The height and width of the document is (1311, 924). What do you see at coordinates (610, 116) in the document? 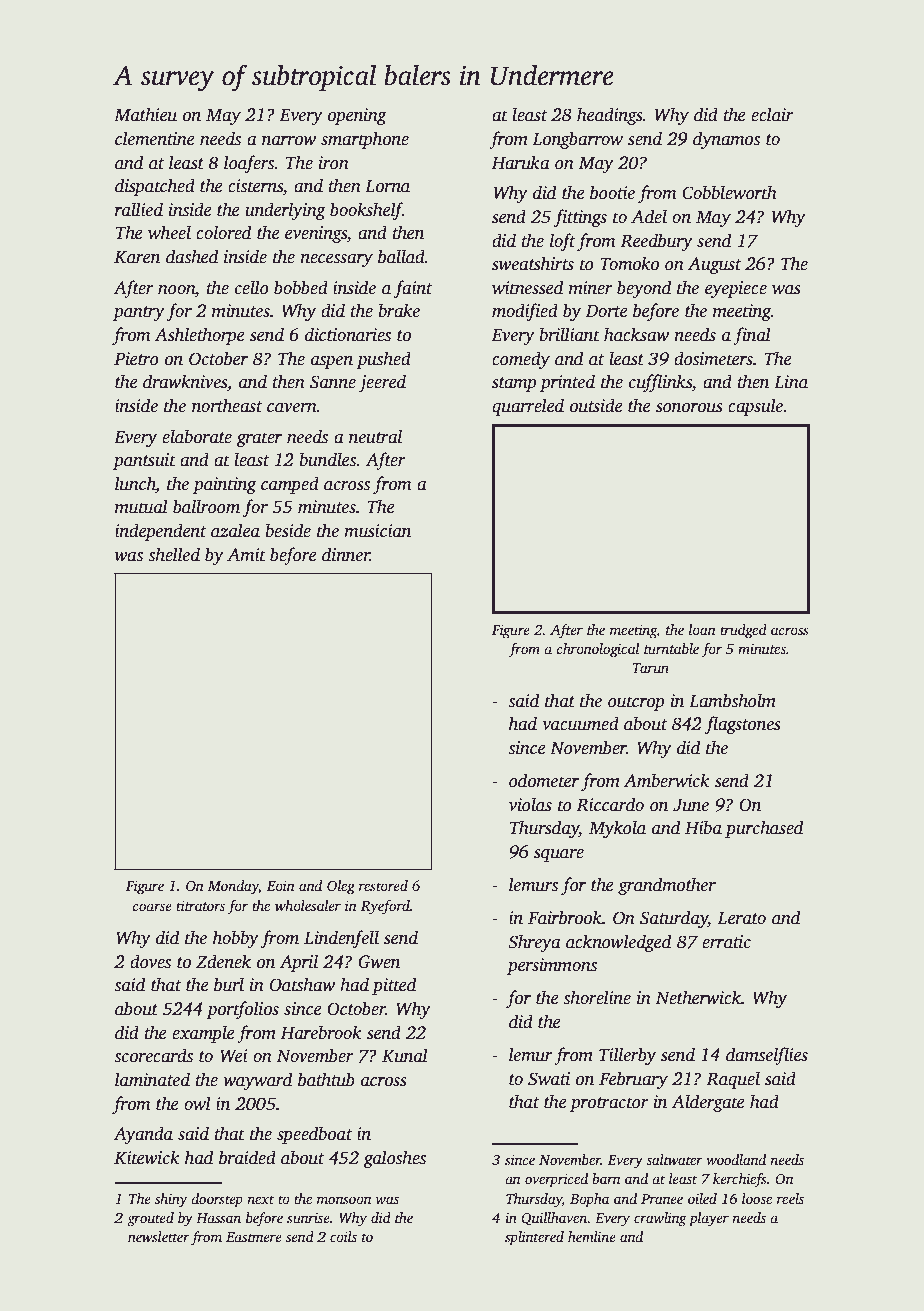
I see `headings` at bounding box center [610, 116].
